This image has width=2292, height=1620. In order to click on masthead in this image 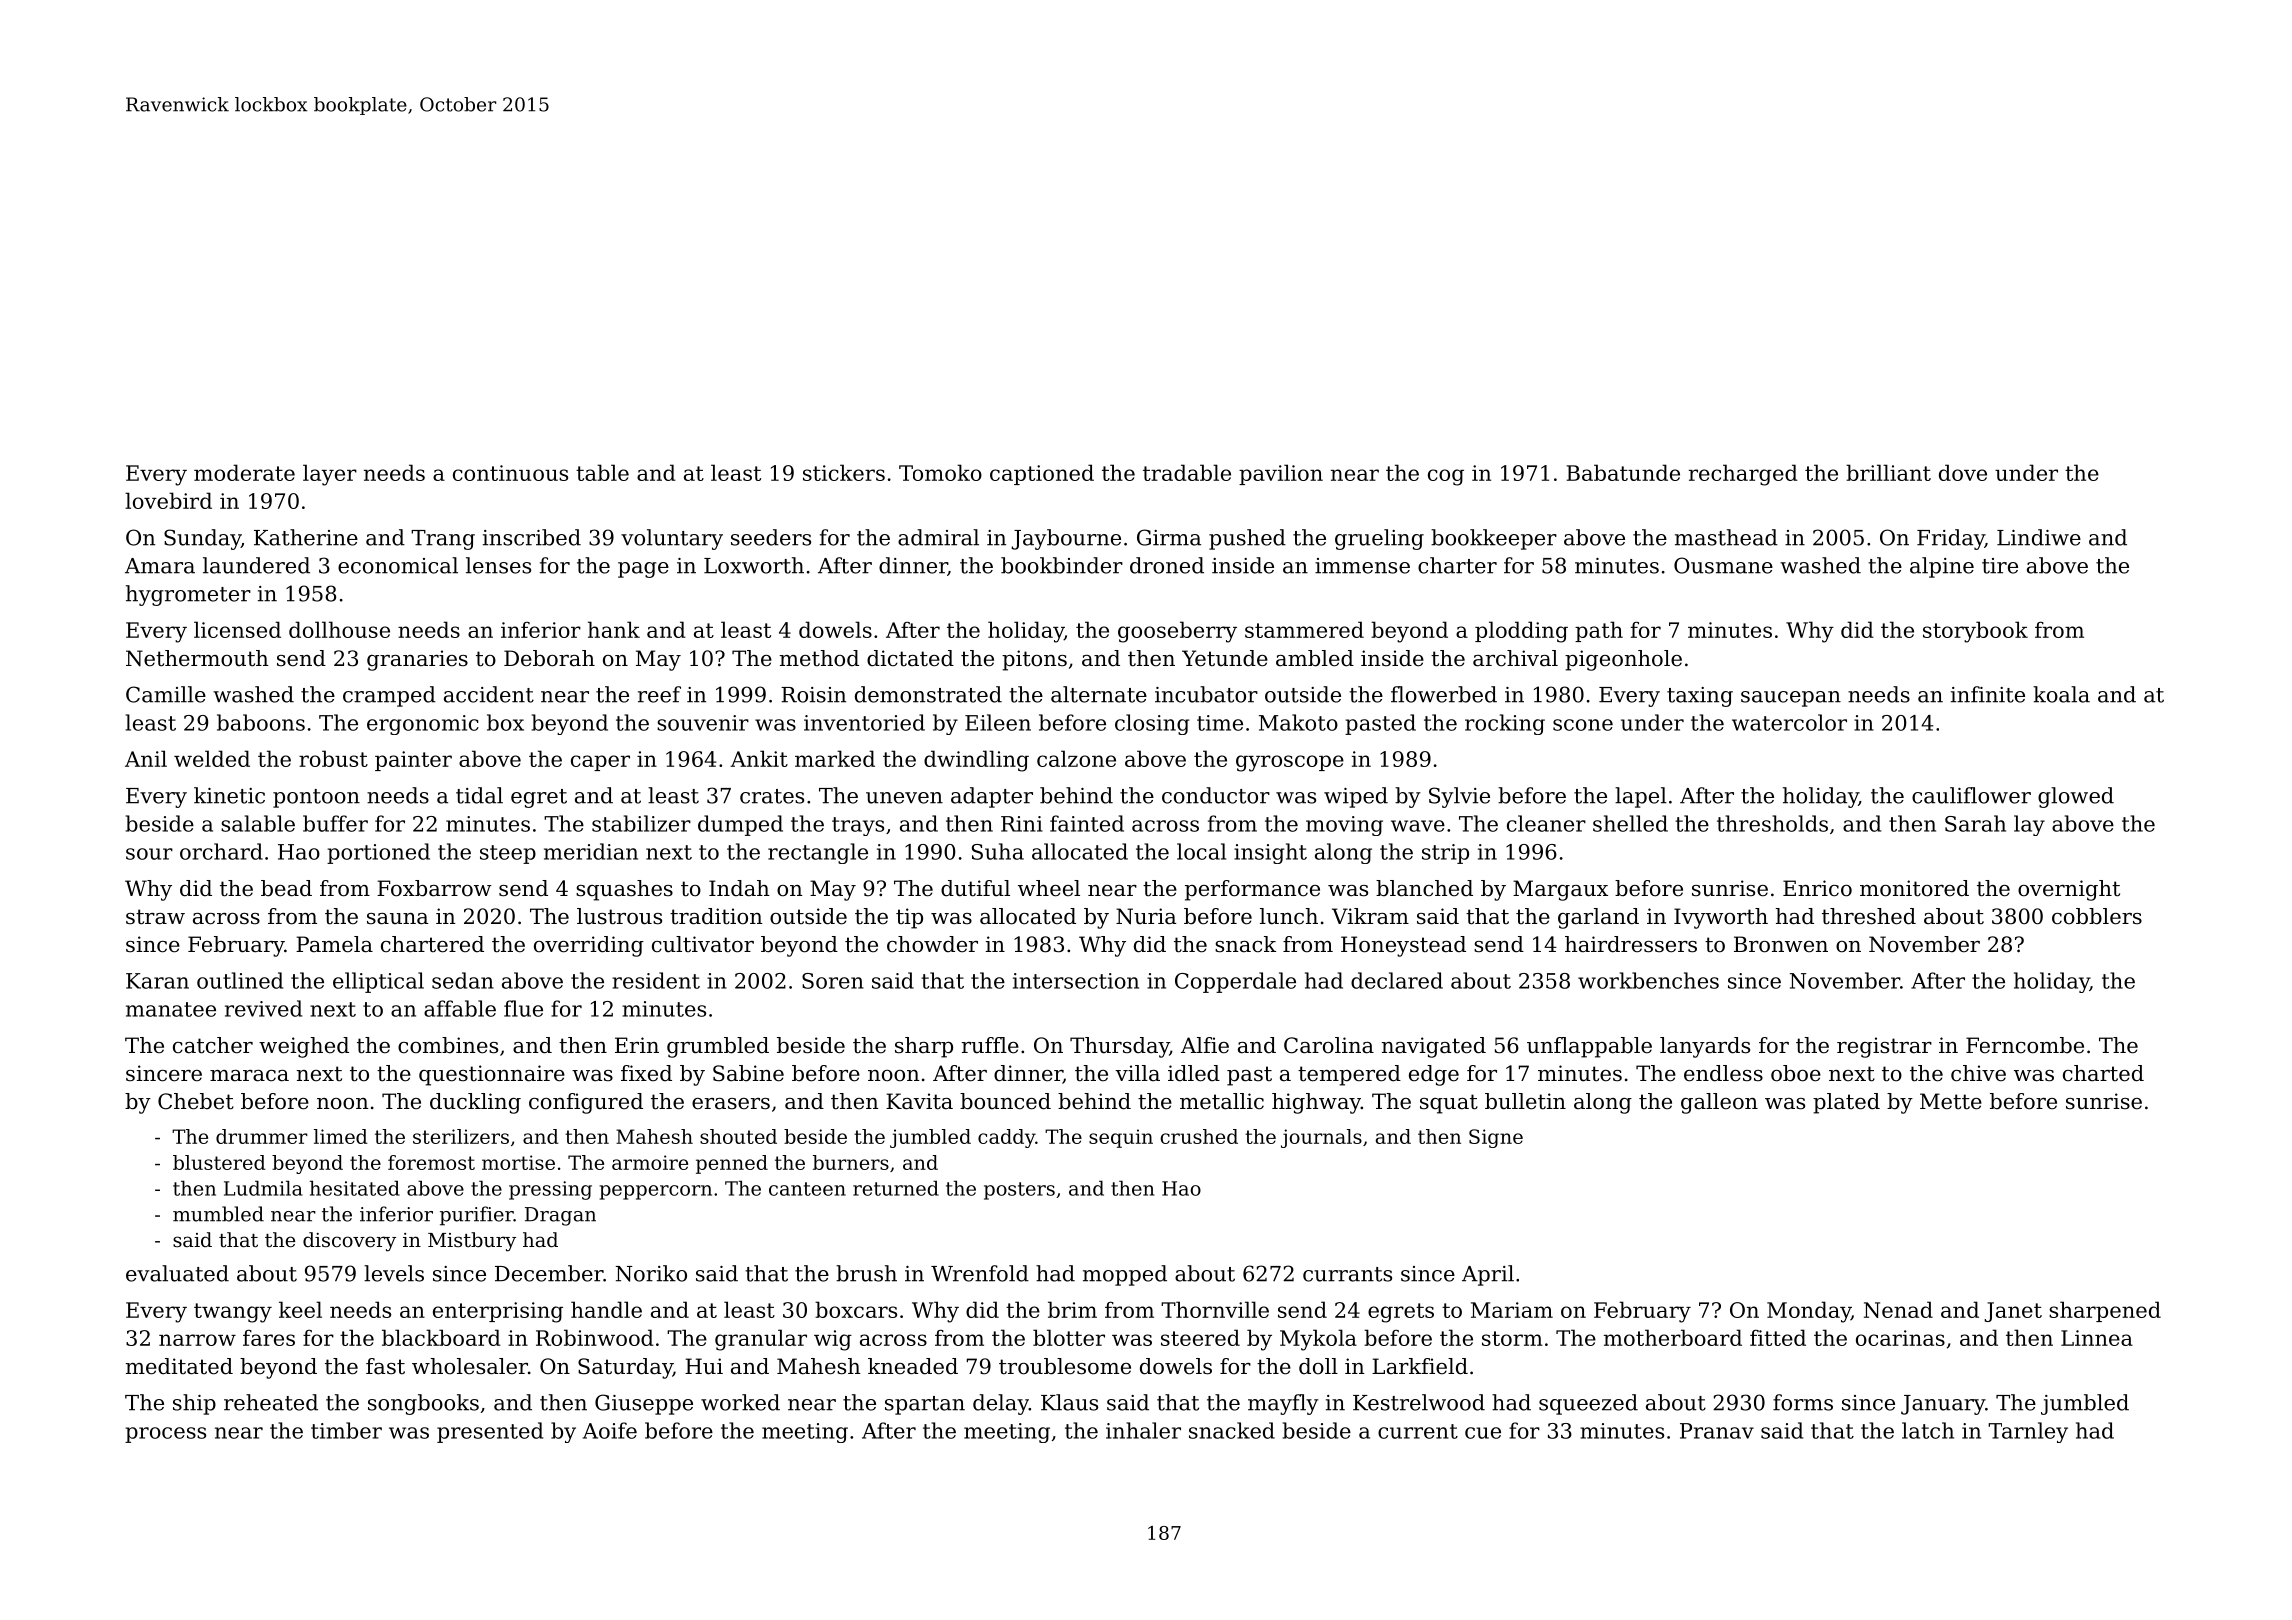, I will do `click(1726, 537)`.
